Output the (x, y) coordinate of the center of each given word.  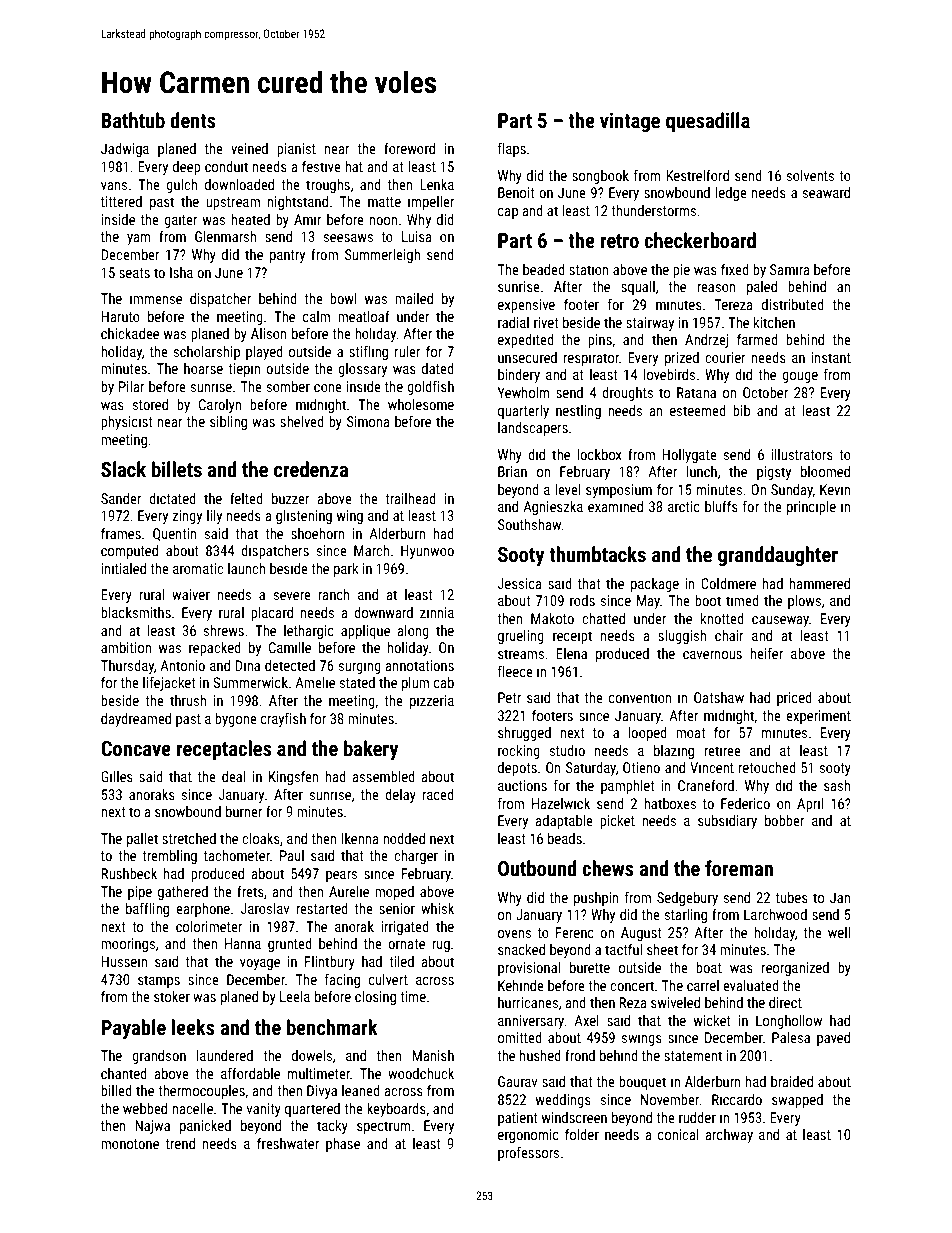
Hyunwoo (427, 552)
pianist (296, 150)
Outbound (537, 868)
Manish (433, 1055)
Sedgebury (687, 899)
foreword (409, 148)
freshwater (288, 1143)
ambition (126, 647)
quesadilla (708, 122)
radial (513, 322)
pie (681, 271)
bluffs (721, 506)
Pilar (132, 386)
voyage (260, 964)
